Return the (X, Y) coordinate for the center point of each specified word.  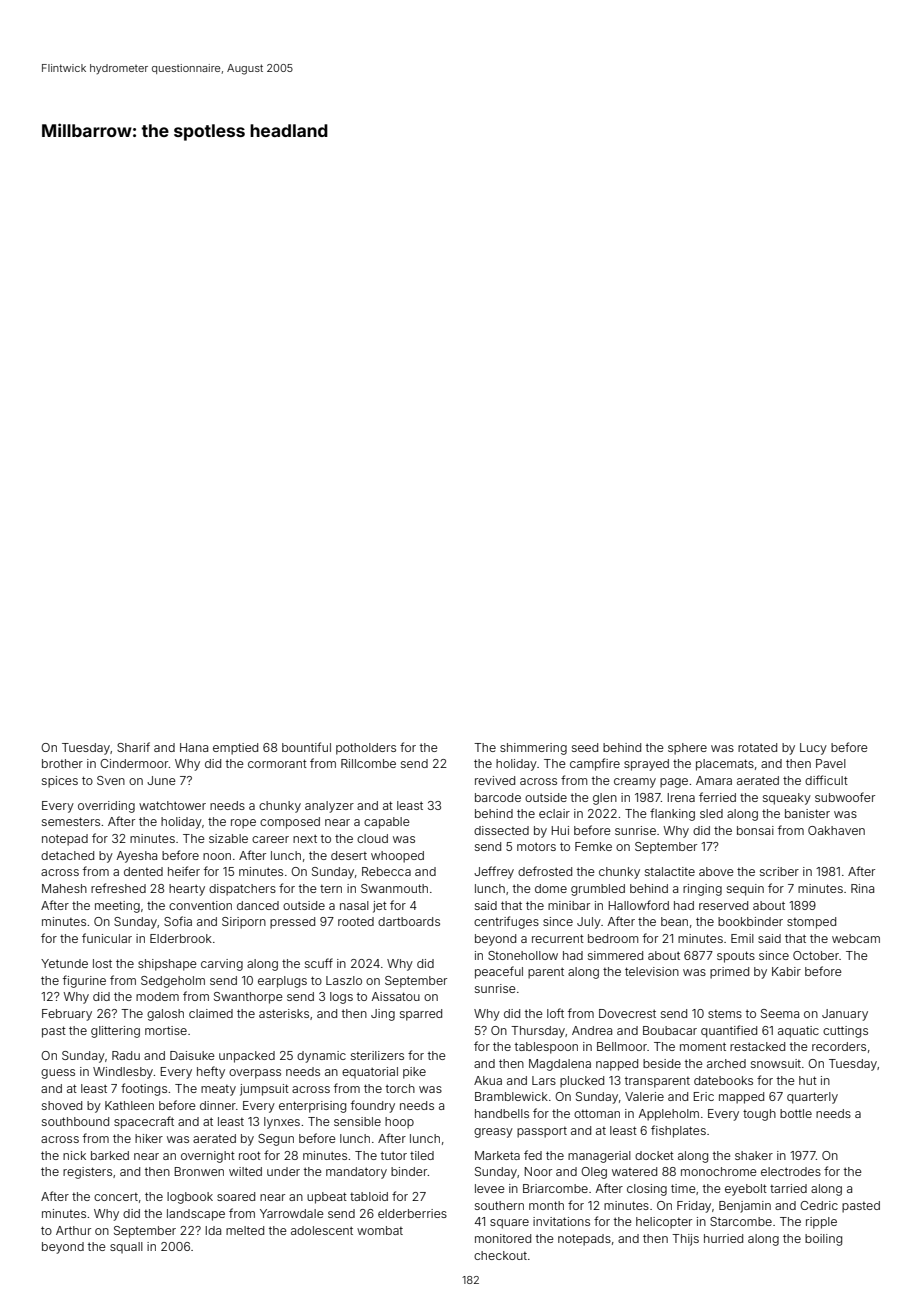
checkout (500, 1255)
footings (144, 1089)
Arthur (73, 1230)
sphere (687, 749)
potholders (366, 749)
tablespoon (546, 1048)
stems (725, 1014)
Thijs (685, 1240)
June (161, 780)
